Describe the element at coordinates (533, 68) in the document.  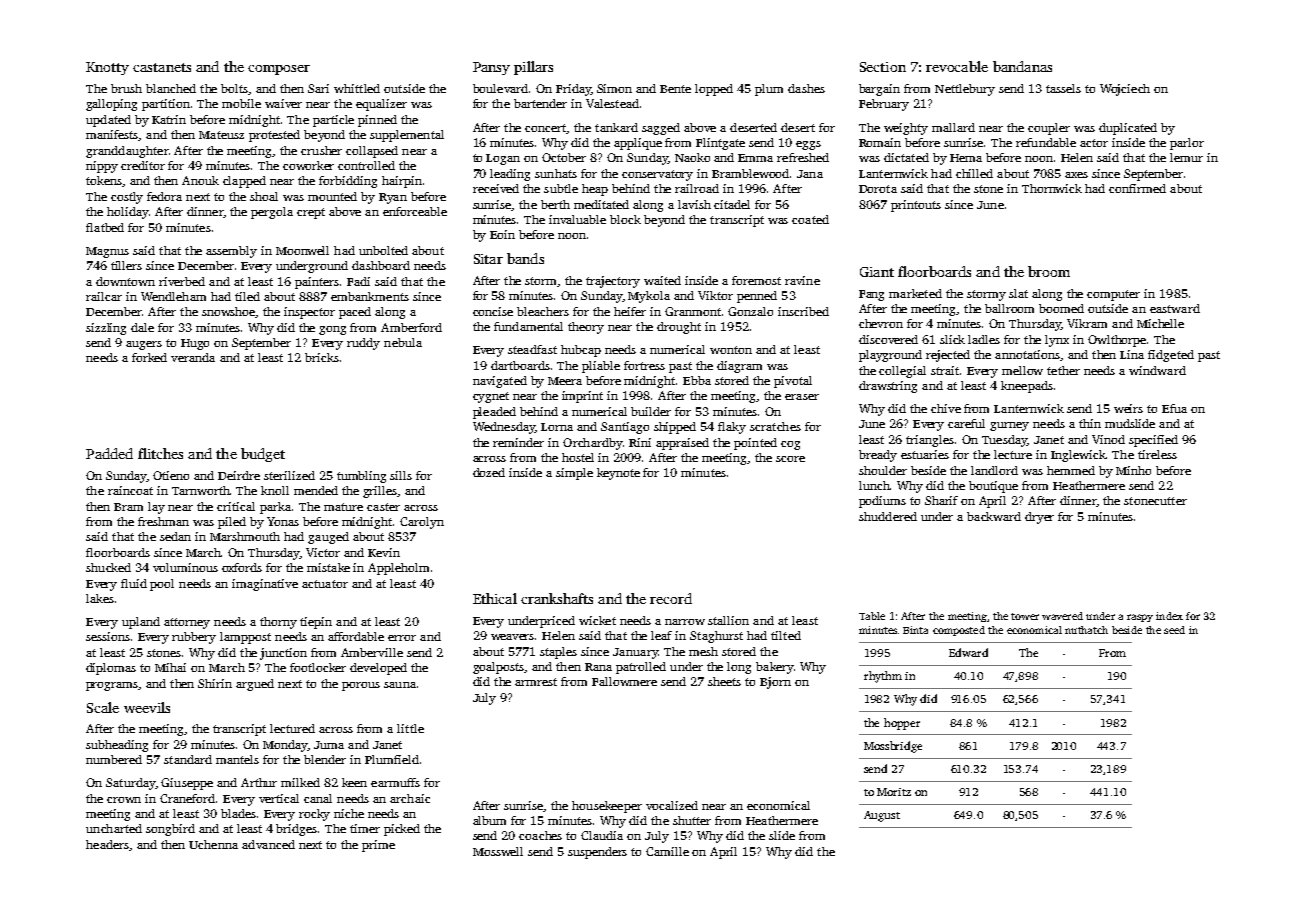
I see `pillars` at that location.
